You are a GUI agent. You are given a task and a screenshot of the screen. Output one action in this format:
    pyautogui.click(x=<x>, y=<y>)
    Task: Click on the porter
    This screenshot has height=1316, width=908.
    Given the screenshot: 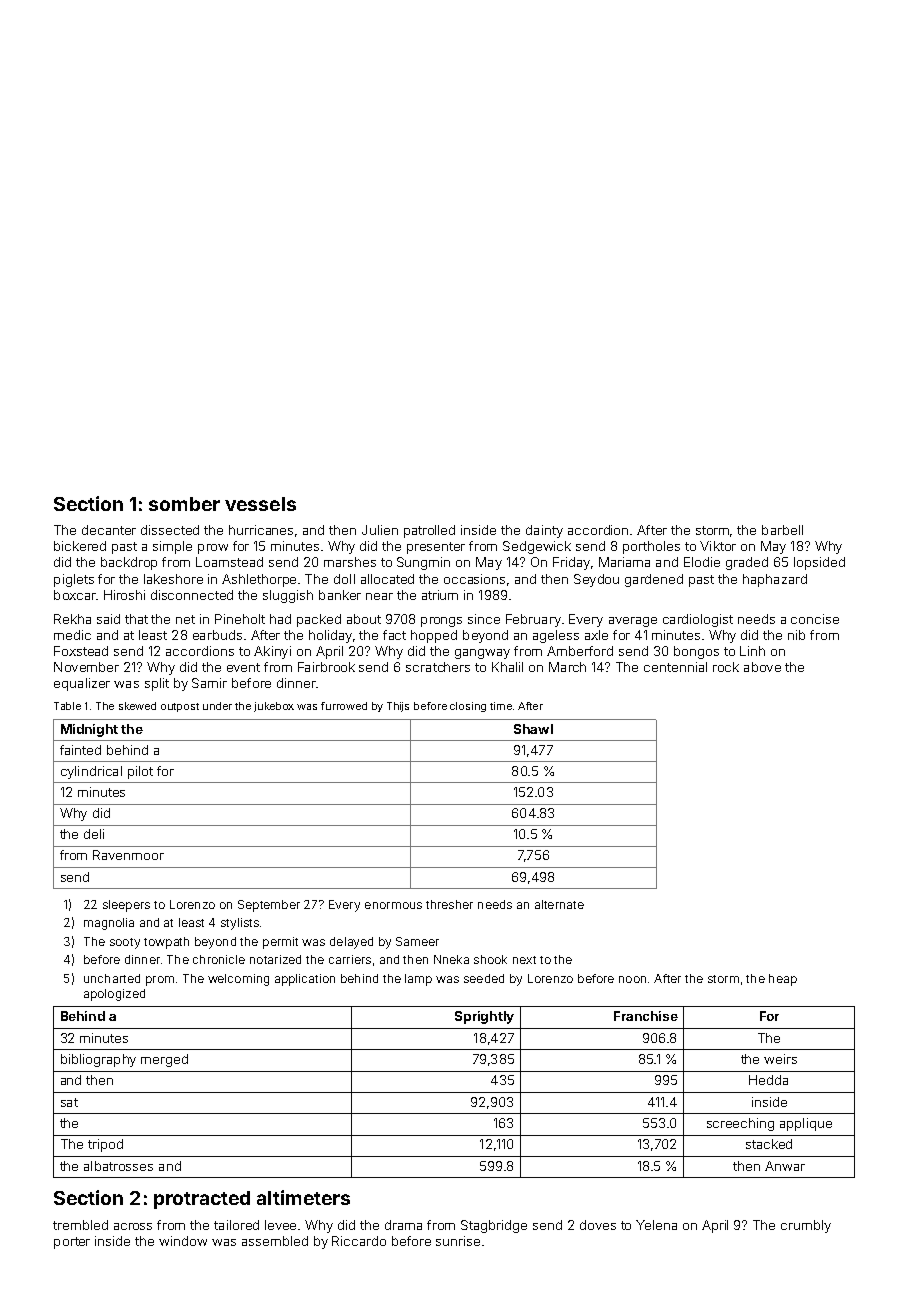 What is the action you would take?
    pyautogui.click(x=72, y=1243)
